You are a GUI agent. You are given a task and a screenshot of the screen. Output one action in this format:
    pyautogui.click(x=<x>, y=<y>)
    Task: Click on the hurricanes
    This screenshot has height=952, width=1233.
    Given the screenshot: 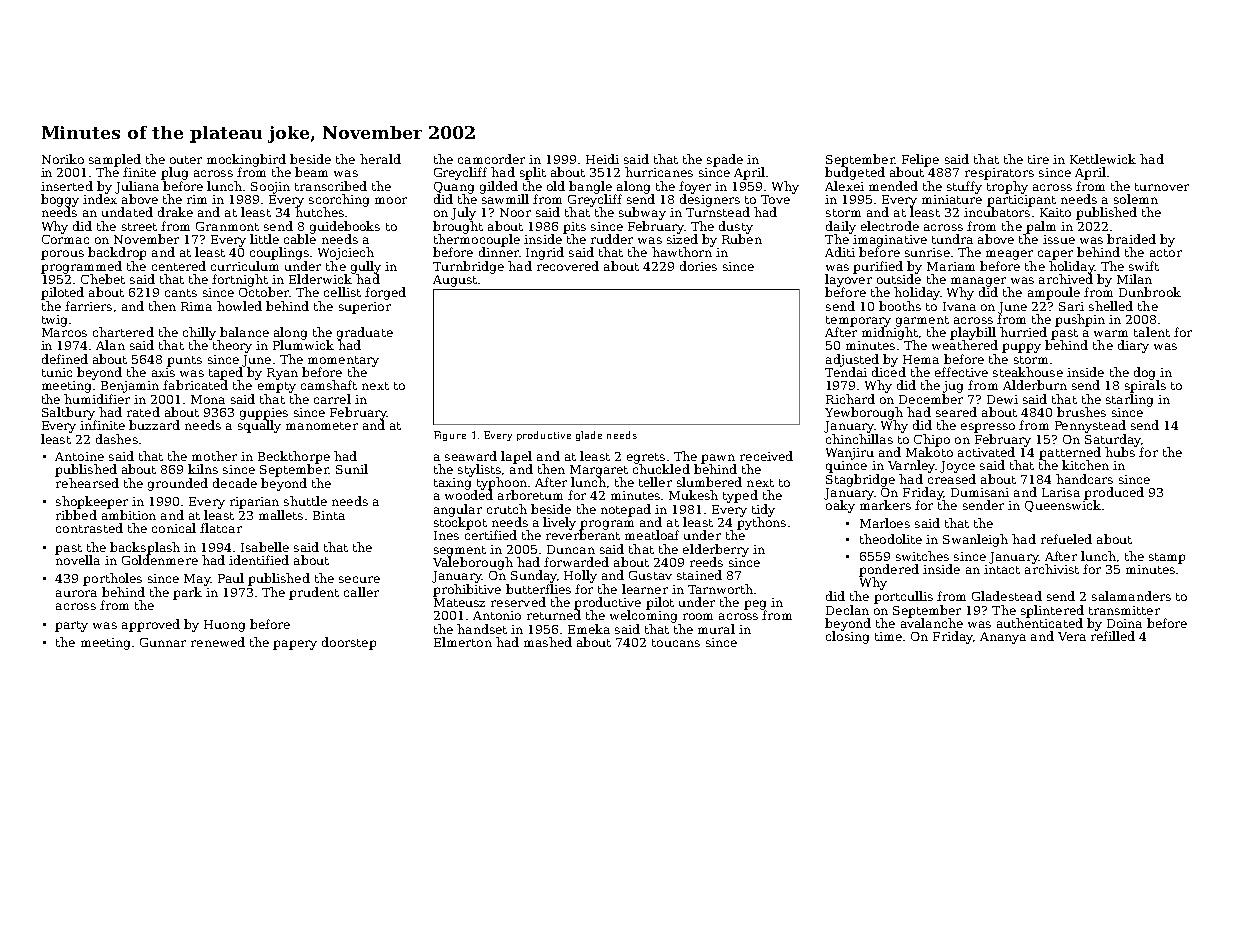 What is the action you would take?
    pyautogui.click(x=659, y=172)
